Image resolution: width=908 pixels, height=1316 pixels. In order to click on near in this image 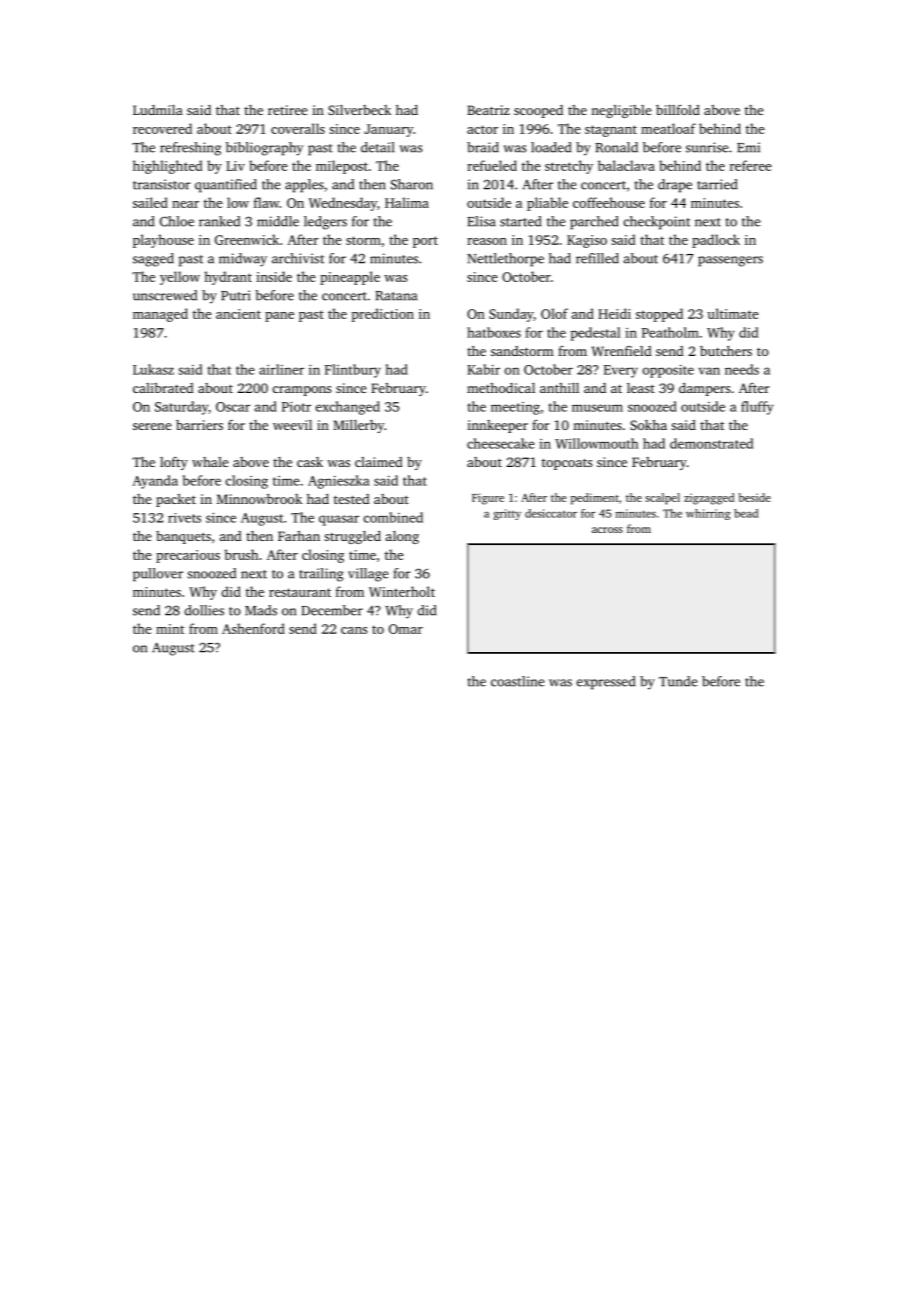, I will do `click(185, 204)`.
